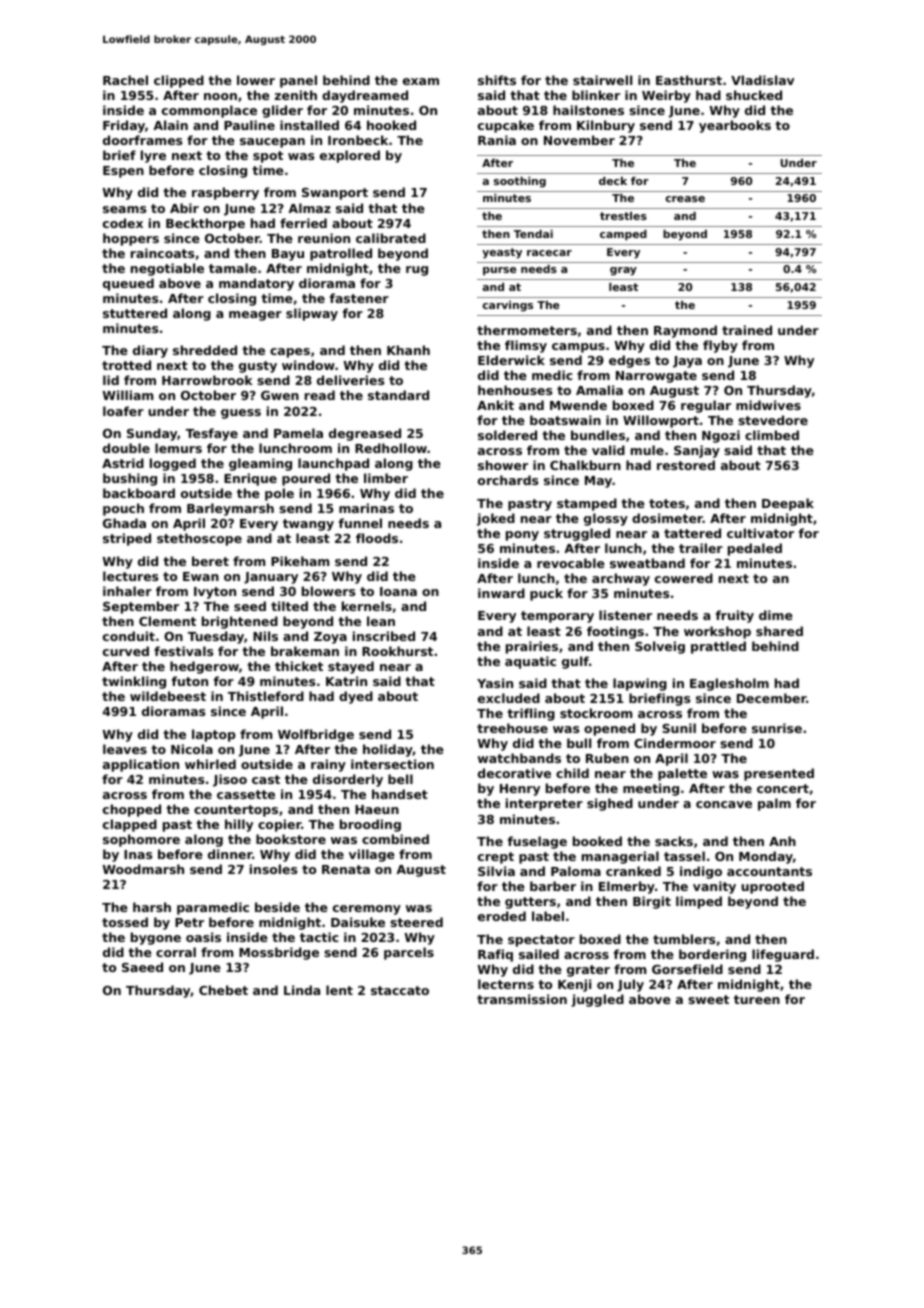 Image resolution: width=924 pixels, height=1308 pixels. What do you see at coordinates (720, 346) in the screenshot?
I see `flyby` at bounding box center [720, 346].
